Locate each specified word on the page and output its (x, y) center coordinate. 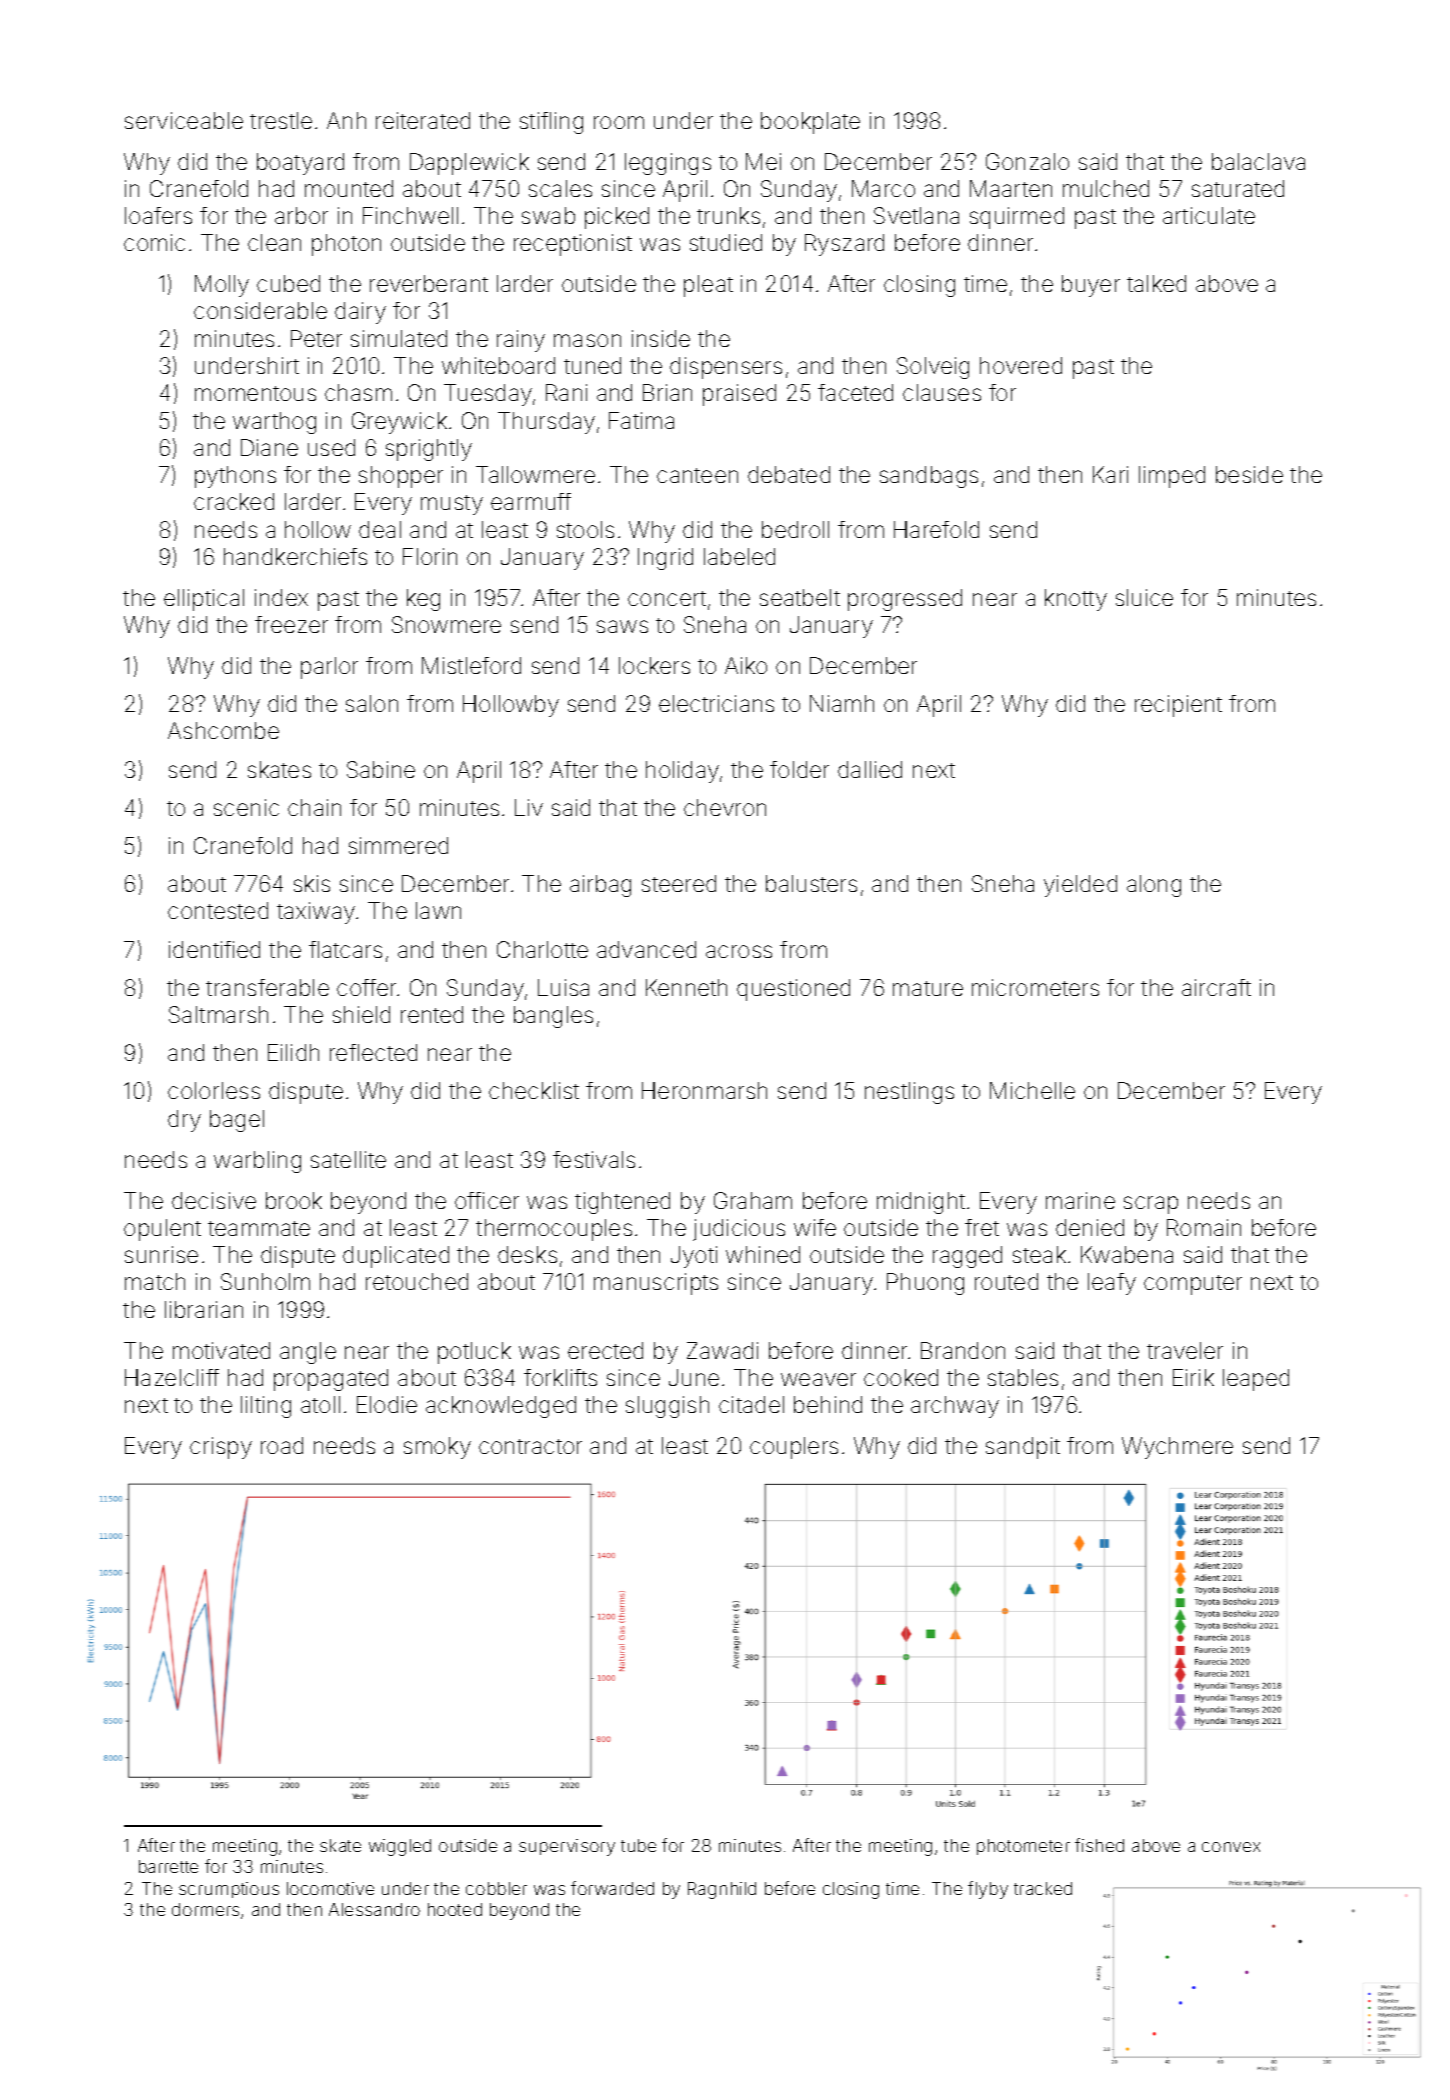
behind (828, 1404)
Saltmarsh (218, 1014)
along (1154, 886)
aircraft (1216, 987)
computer (1193, 1285)
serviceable (184, 120)
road (282, 1445)
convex (1231, 1847)
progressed (905, 600)
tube (638, 1845)
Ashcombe (223, 730)
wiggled (400, 1847)
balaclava (1258, 161)
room (619, 122)
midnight (921, 1203)
